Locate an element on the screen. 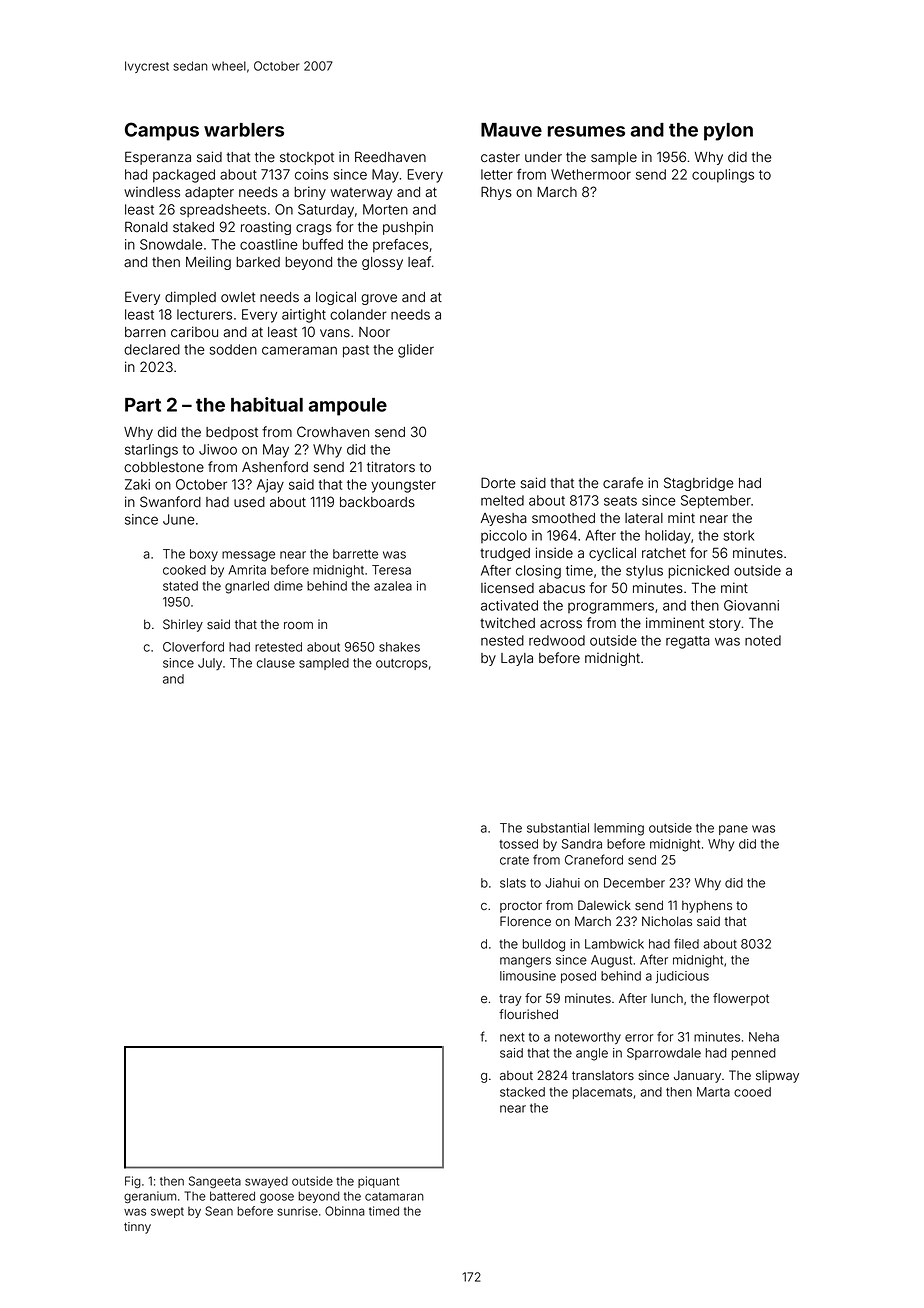 The image size is (924, 1308). Campus is located at coordinates (162, 131).
